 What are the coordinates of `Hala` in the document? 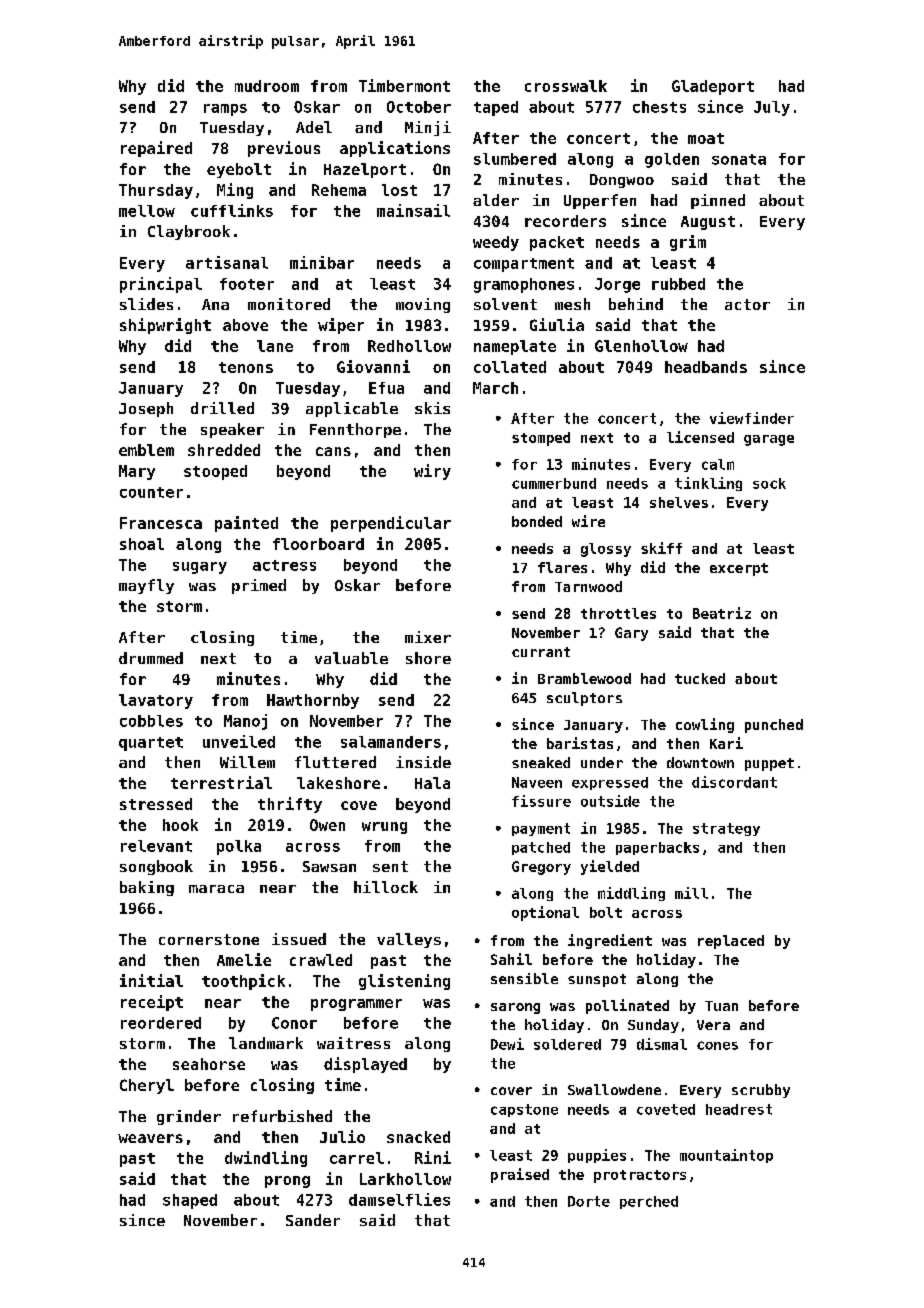 It's located at (432, 783).
